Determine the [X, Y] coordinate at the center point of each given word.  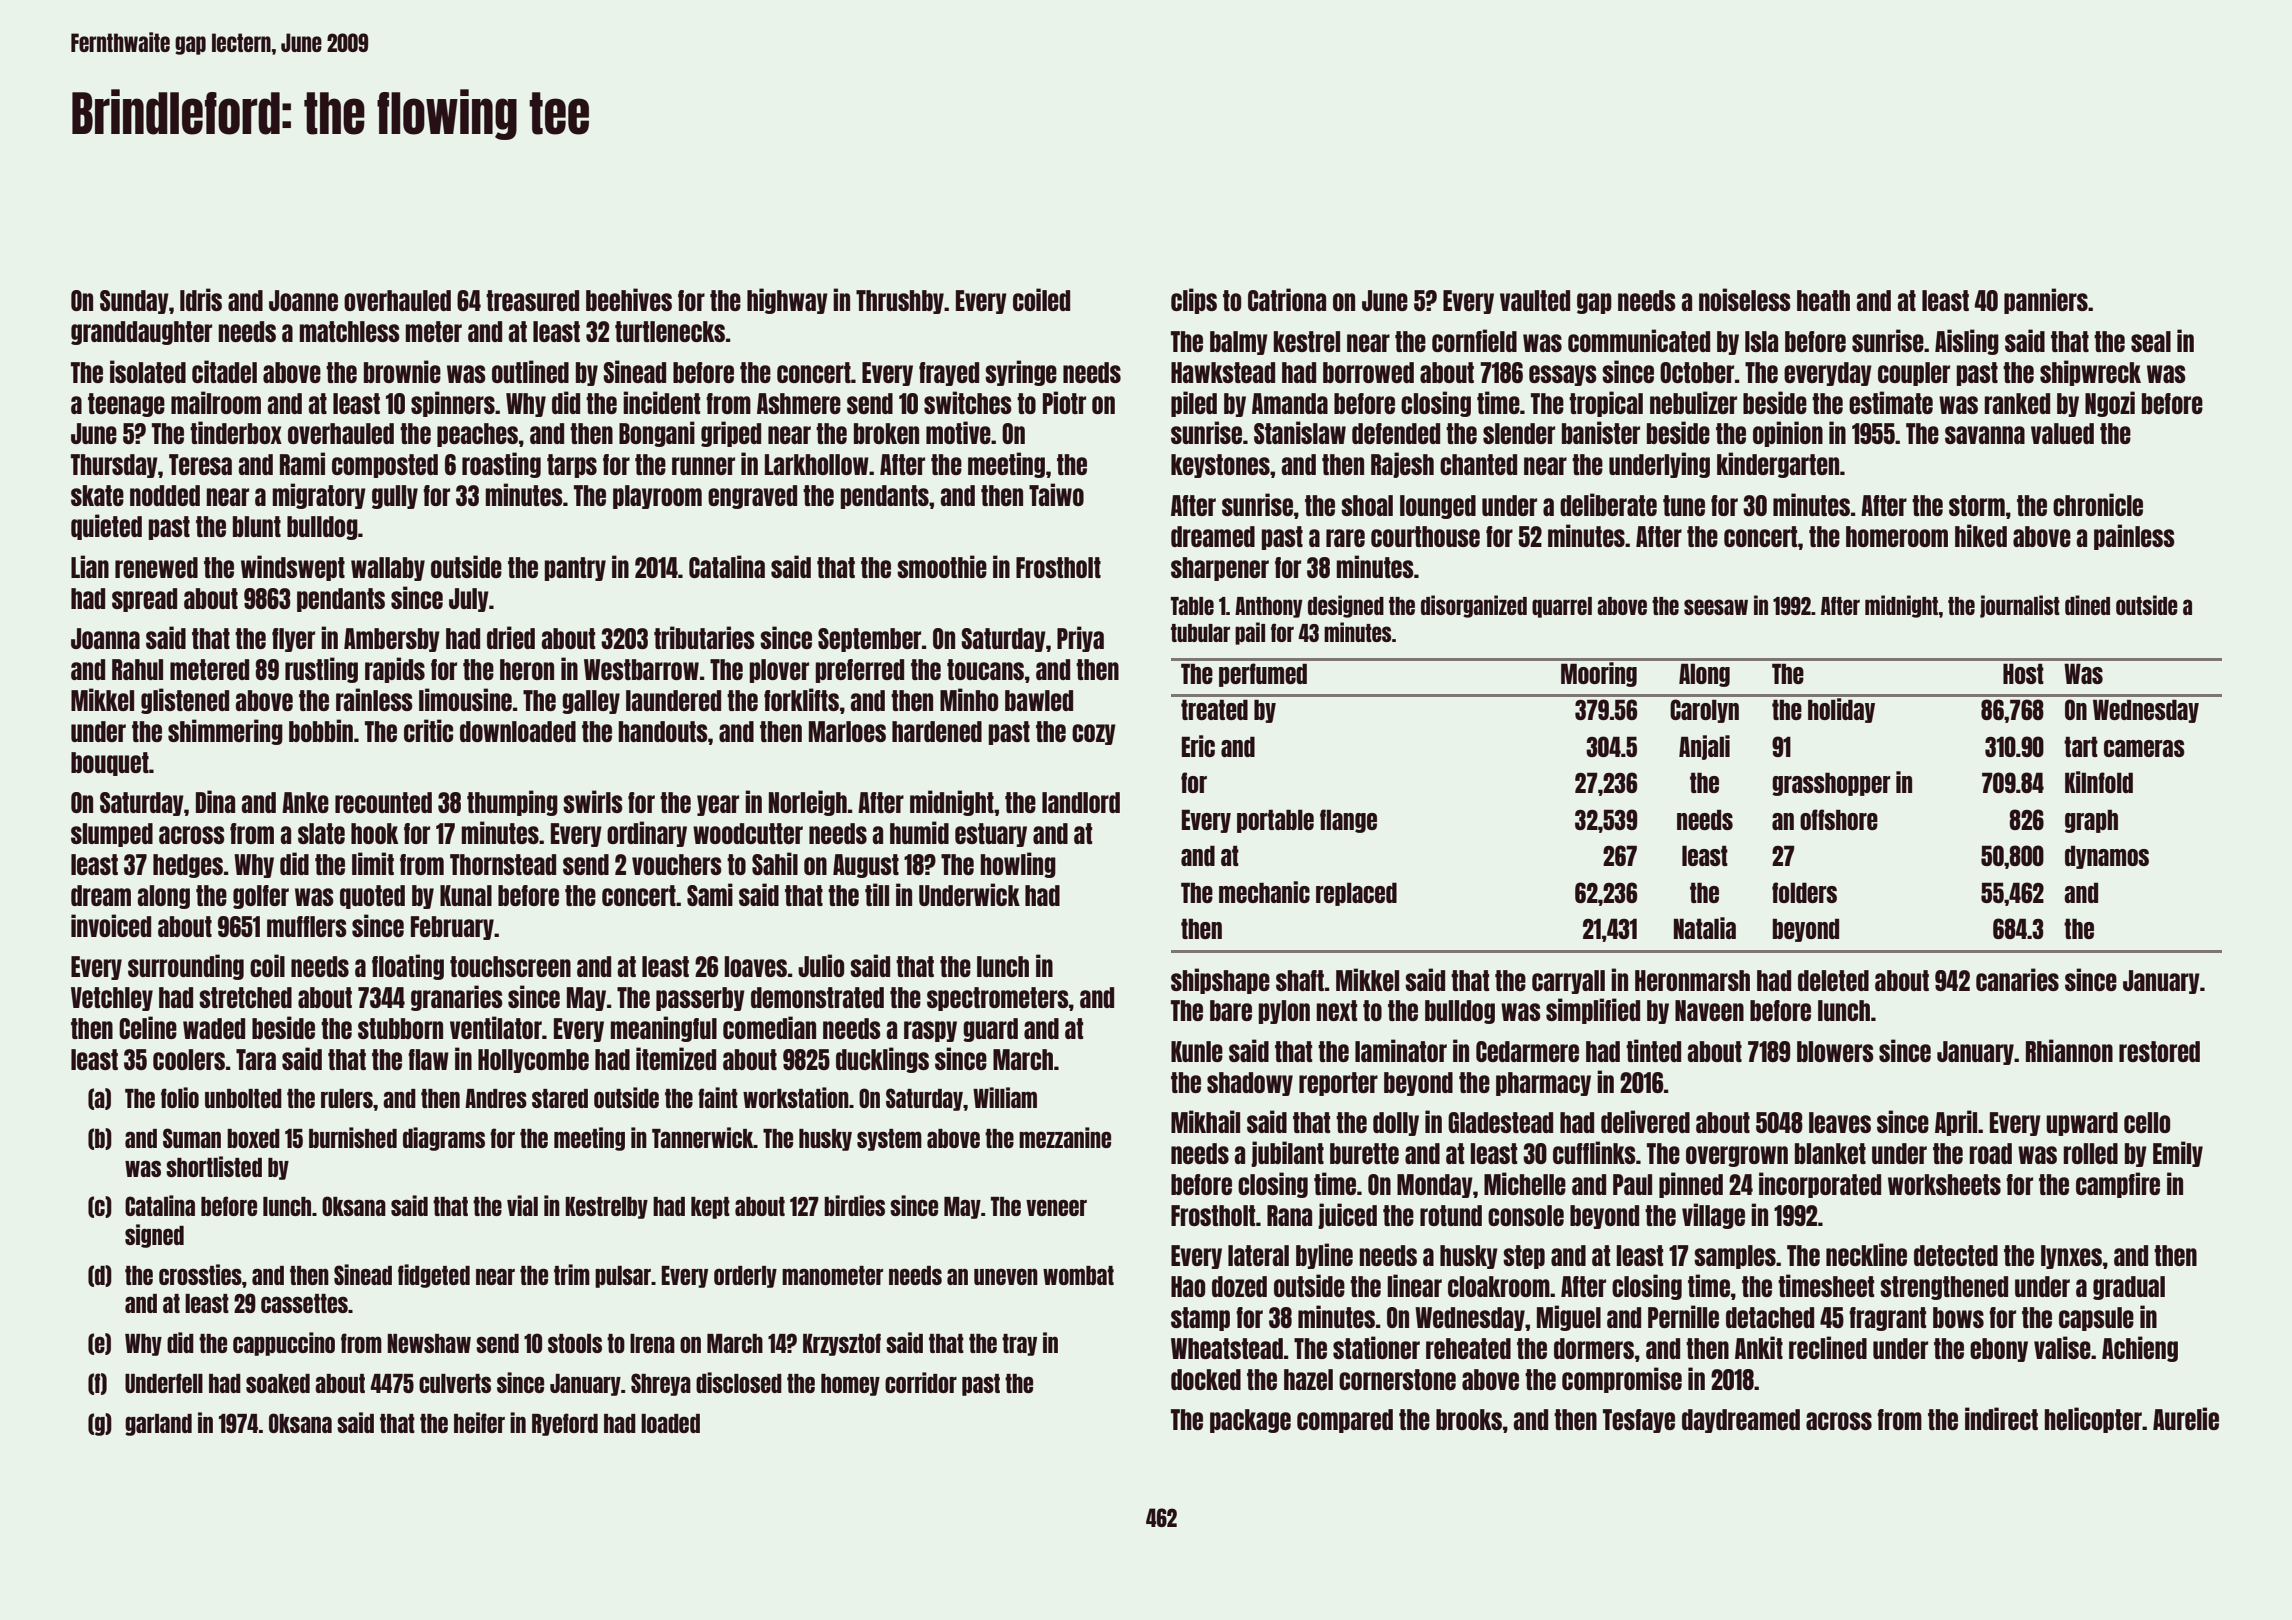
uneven [1006, 1276]
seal [2151, 341]
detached [1770, 1317]
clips [1194, 301]
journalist [2020, 606]
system [889, 1140]
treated [1214, 709]
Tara [256, 1059]
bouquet [110, 764]
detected [1956, 1255]
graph [2091, 821]
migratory [319, 496]
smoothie [942, 566]
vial [522, 1205]
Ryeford [565, 1424]
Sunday [134, 302]
